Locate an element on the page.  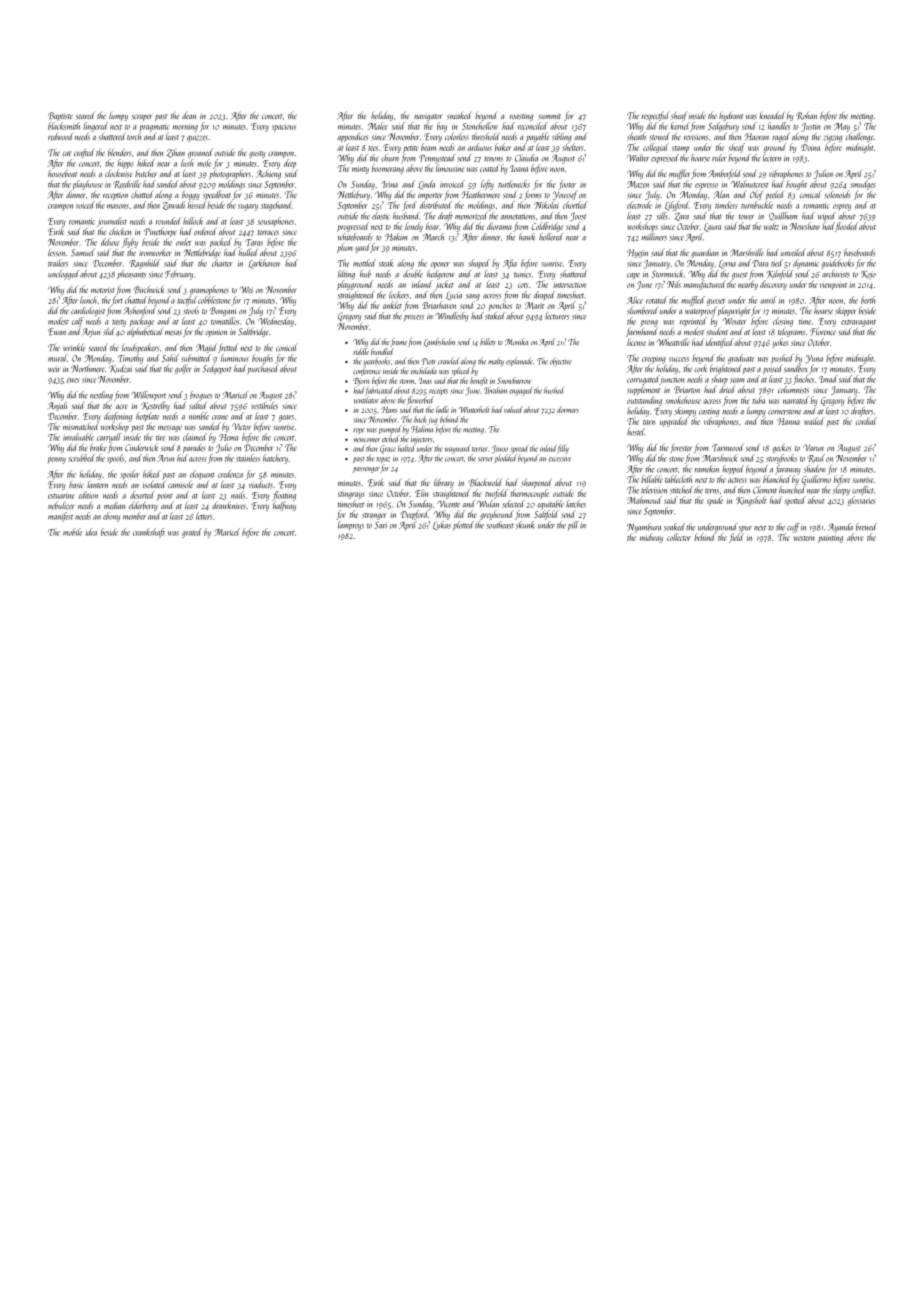
navigator is located at coordinates (428, 117).
